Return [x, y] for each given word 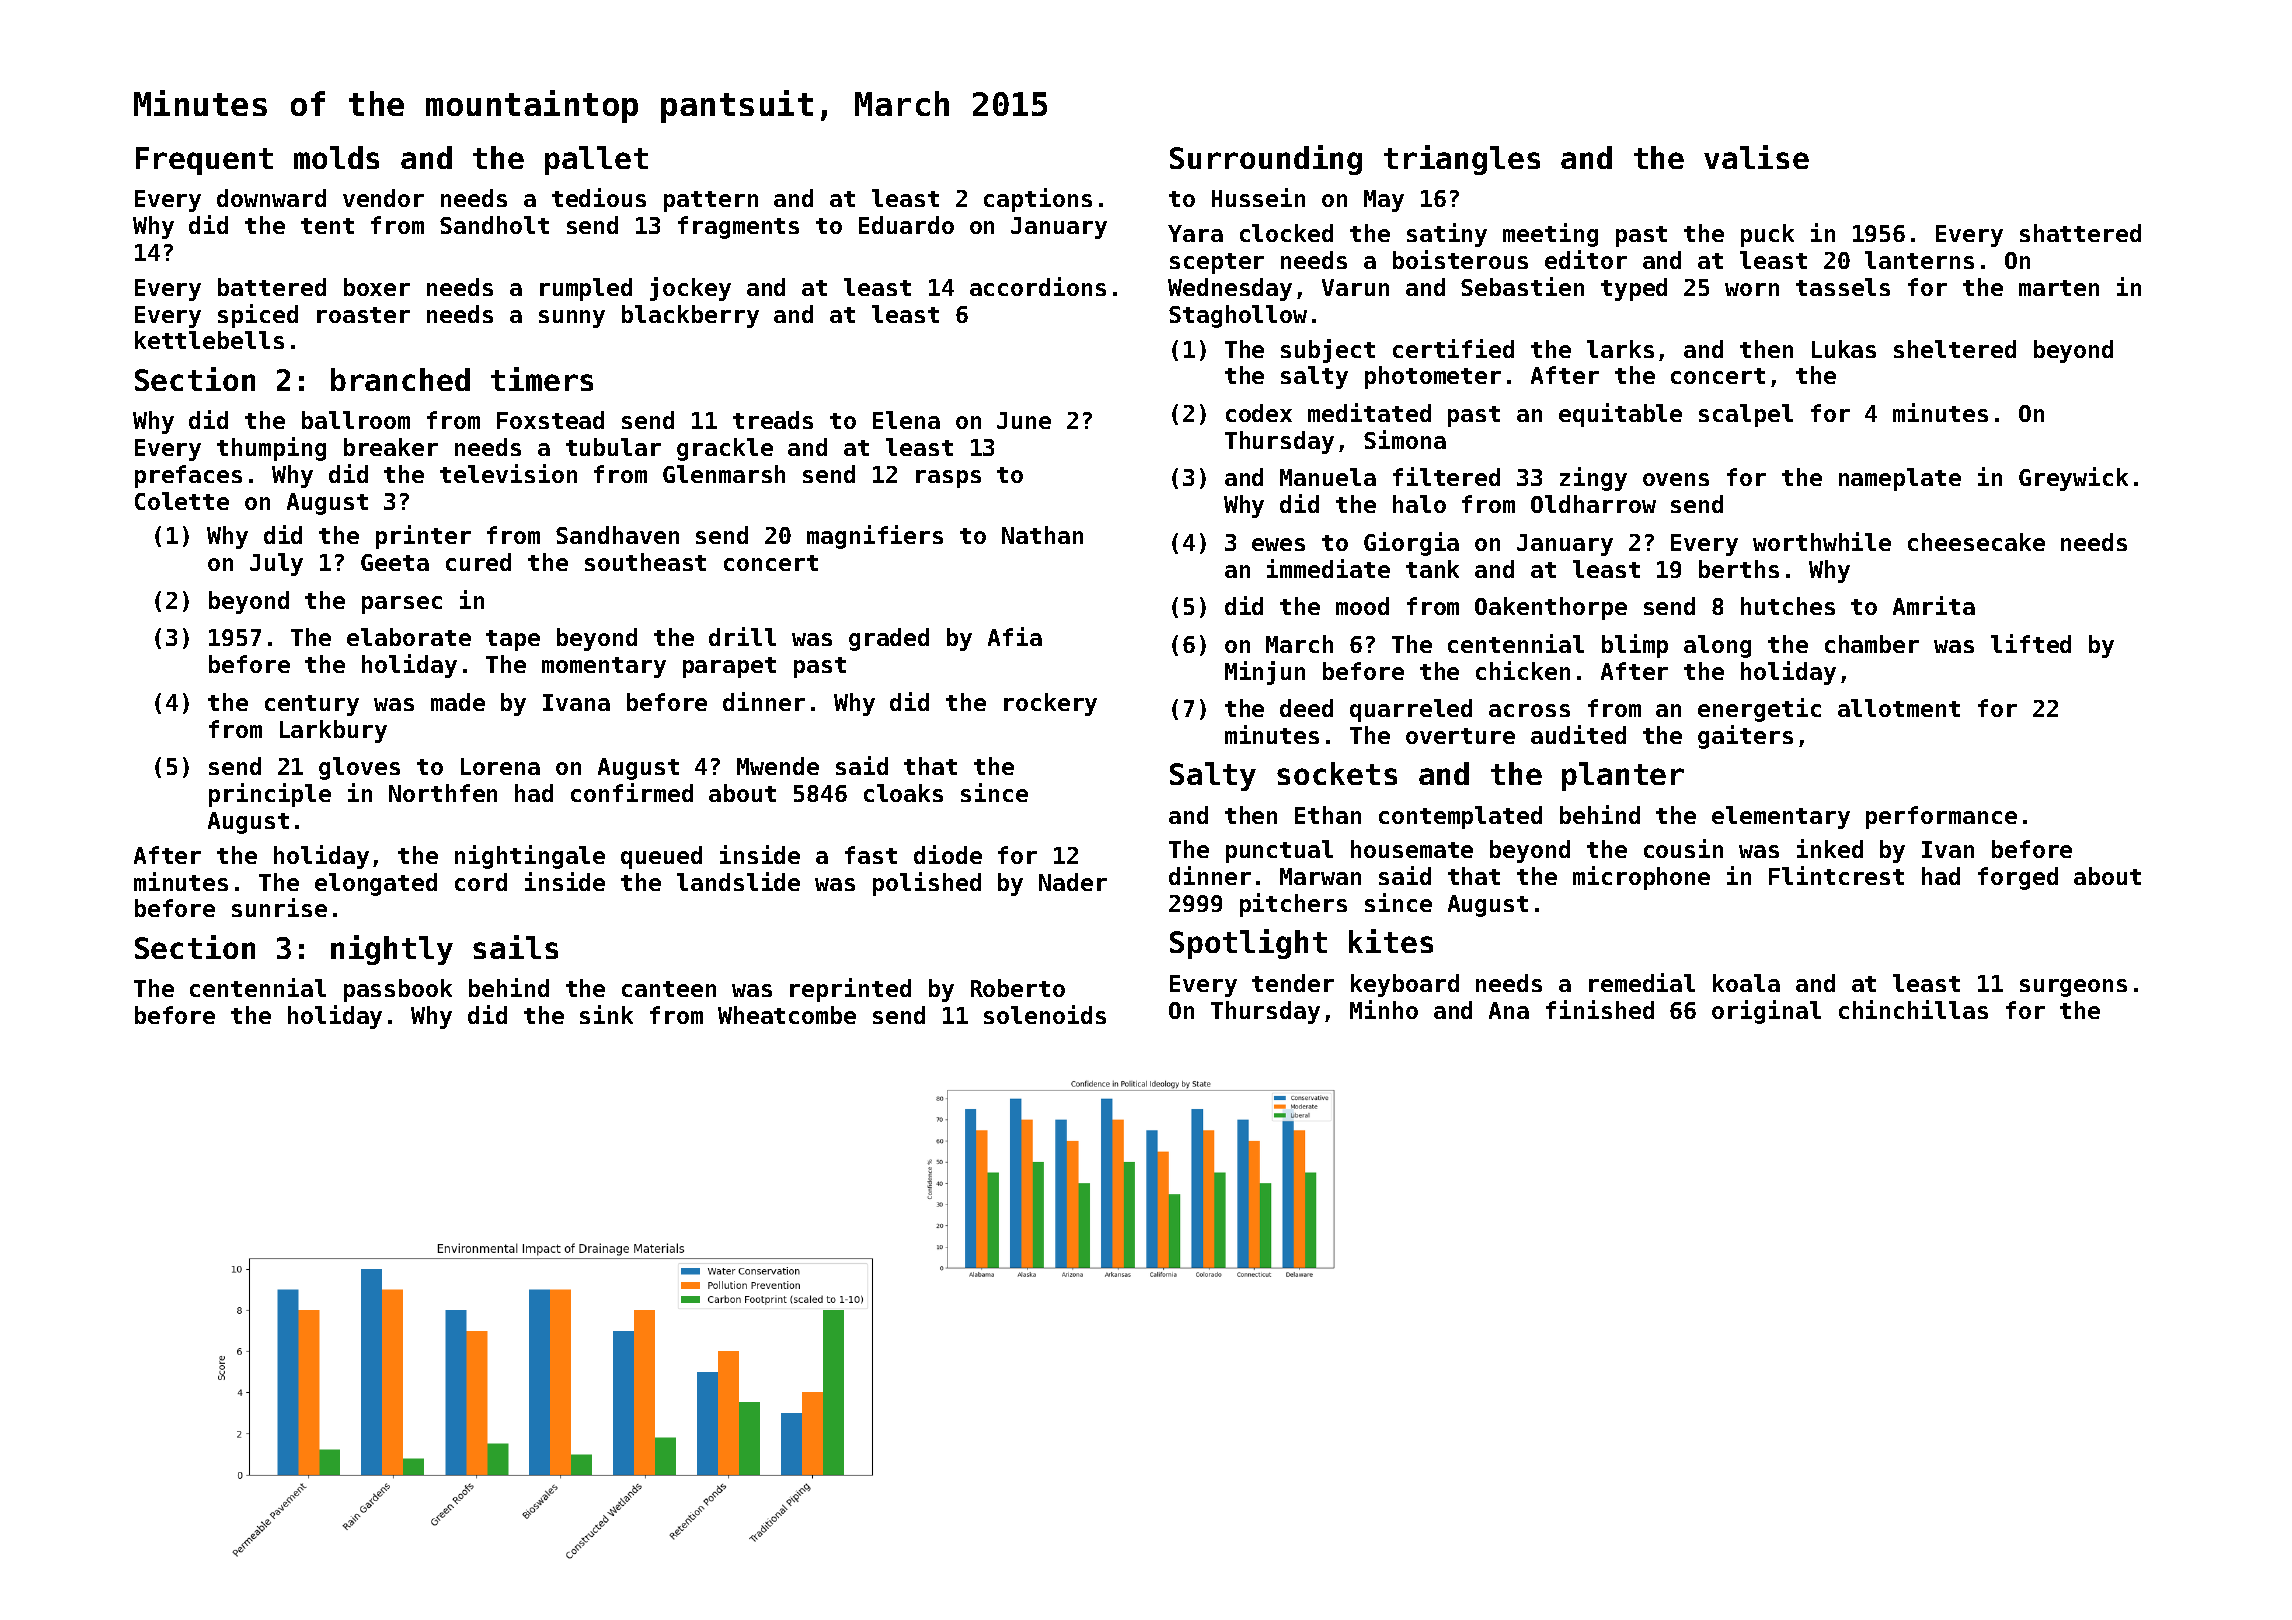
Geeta [395, 562]
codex [1259, 413]
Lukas [1844, 349]
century [312, 705]
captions [1038, 200]
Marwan [1320, 876]
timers [542, 379]
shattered [2080, 233]
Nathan [1042, 535]
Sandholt [494, 225]
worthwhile [1822, 541]
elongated [376, 884]
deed [1306, 708]
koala [1746, 983]
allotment [1899, 708]
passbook [398, 990]
